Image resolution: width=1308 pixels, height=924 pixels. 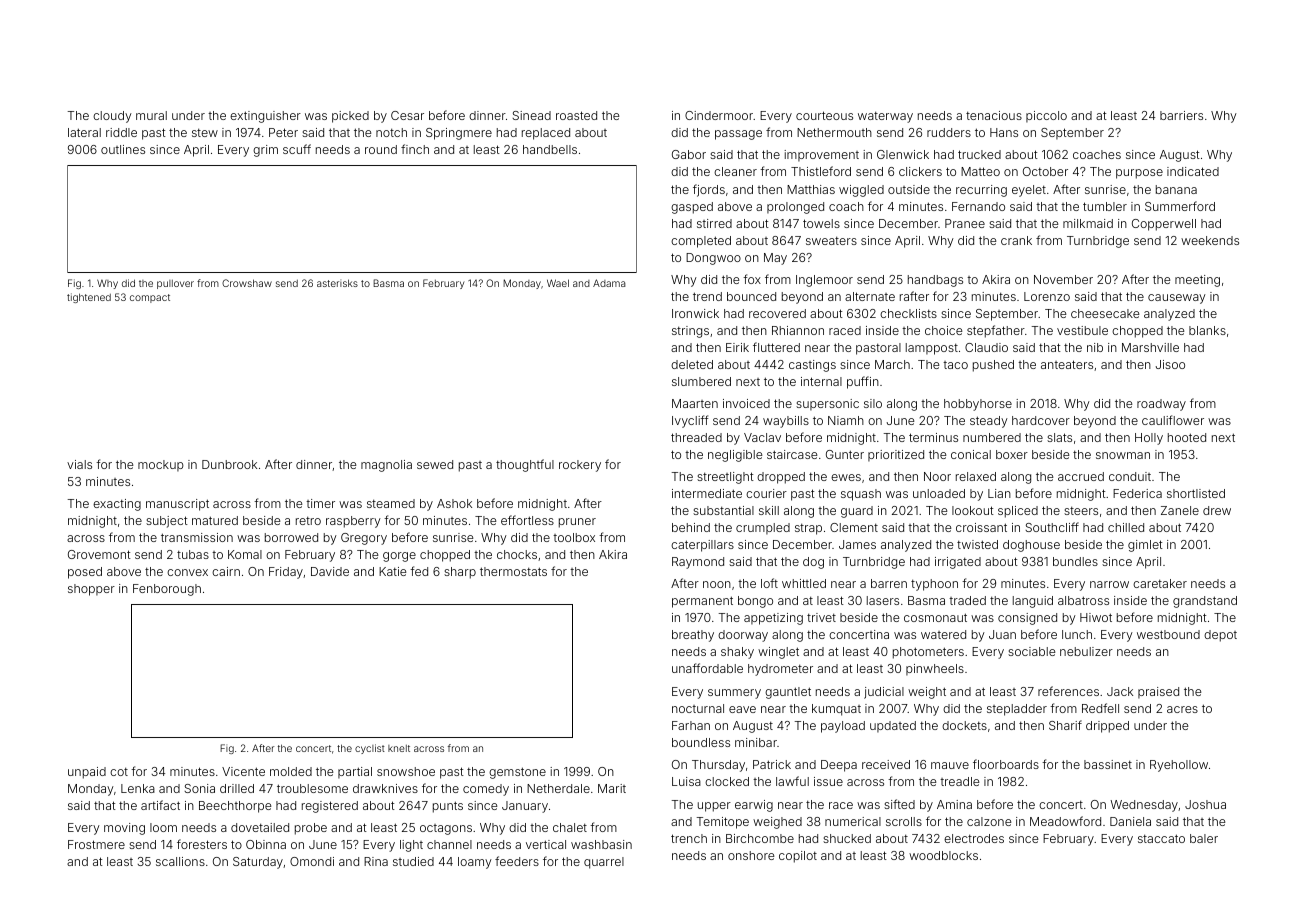 What do you see at coordinates (180, 861) in the document?
I see `scallions` at bounding box center [180, 861].
